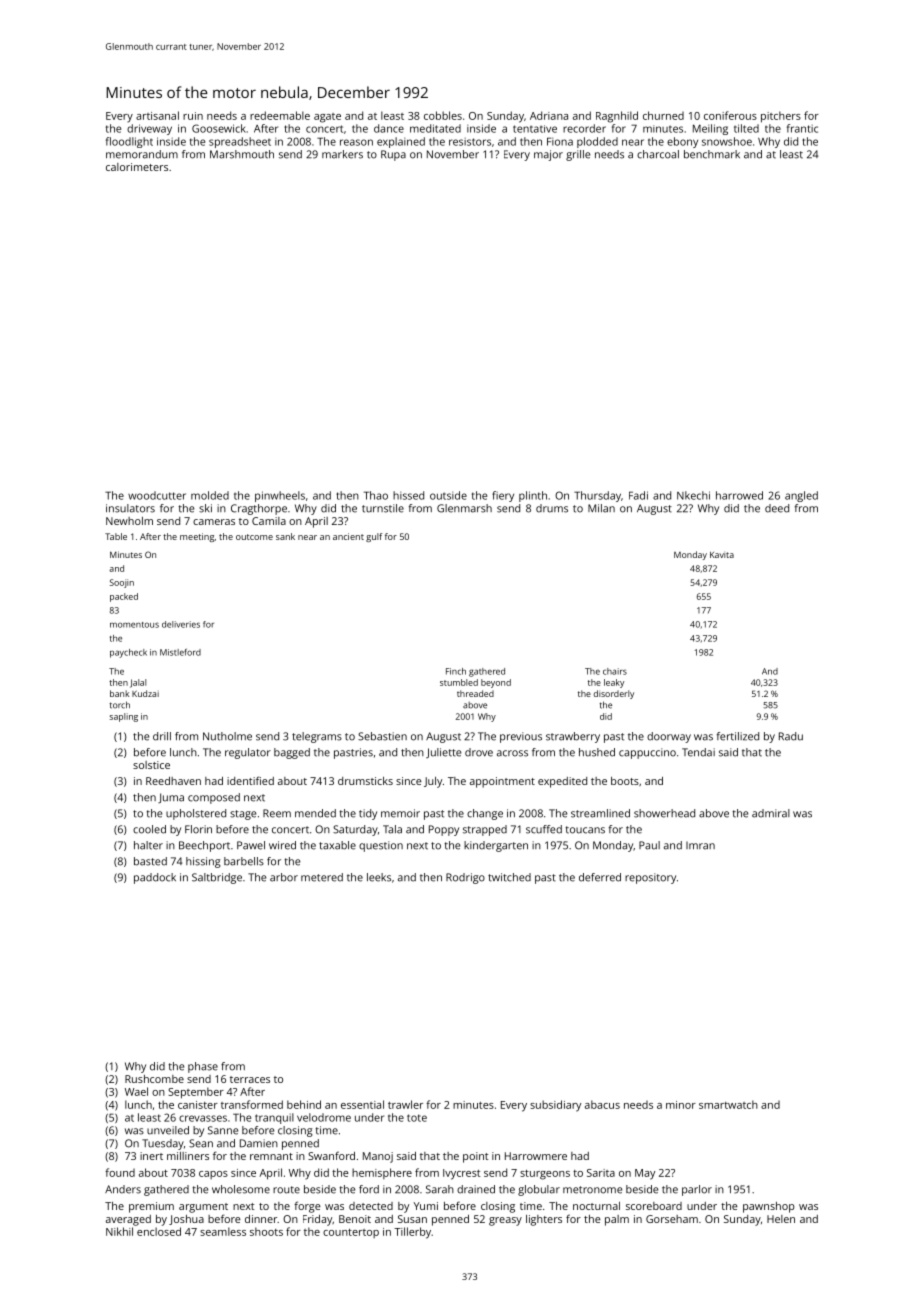  Describe the element at coordinates (157, 115) in the screenshot. I see `artisanal` at that location.
